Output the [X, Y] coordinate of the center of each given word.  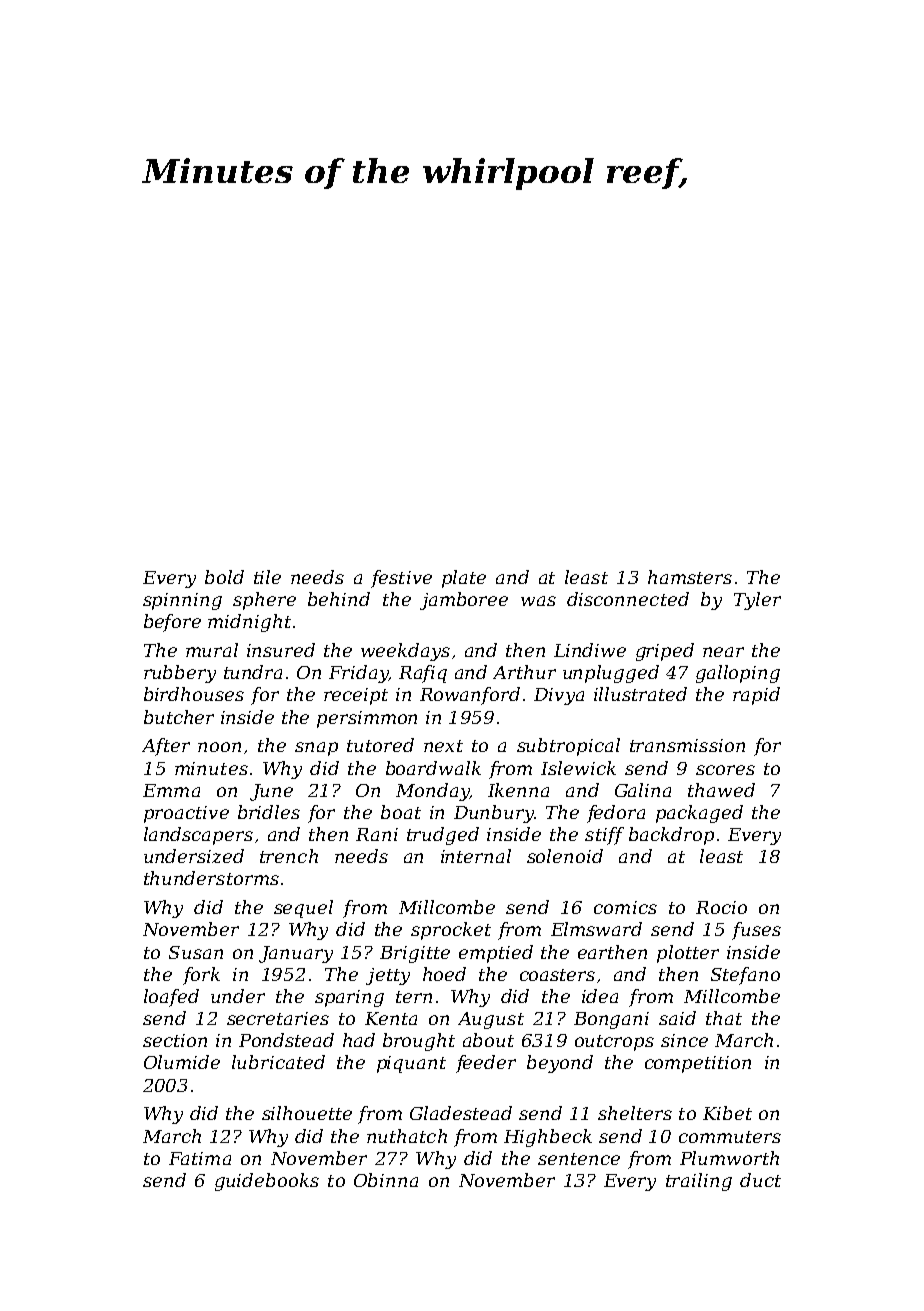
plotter [688, 954]
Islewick [578, 768]
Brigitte [415, 954]
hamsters [690, 577]
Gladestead [461, 1113]
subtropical [568, 747]
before [172, 623]
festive [401, 579]
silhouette [307, 1113]
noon [219, 747]
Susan [196, 952]
